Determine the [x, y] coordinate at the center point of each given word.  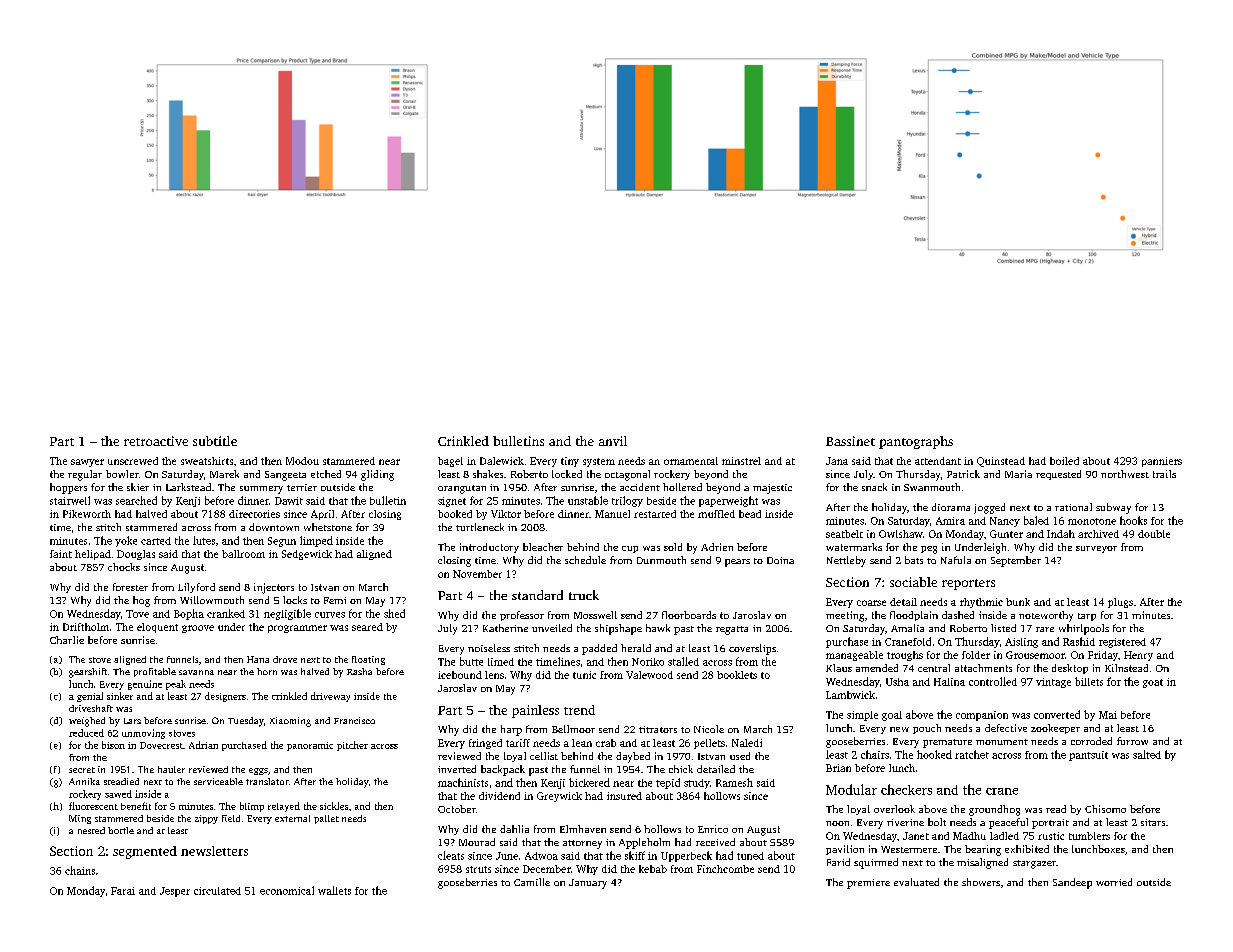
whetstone [328, 527]
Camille [532, 882]
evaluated [916, 882]
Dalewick [502, 461]
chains [80, 870]
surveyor [1096, 549]
